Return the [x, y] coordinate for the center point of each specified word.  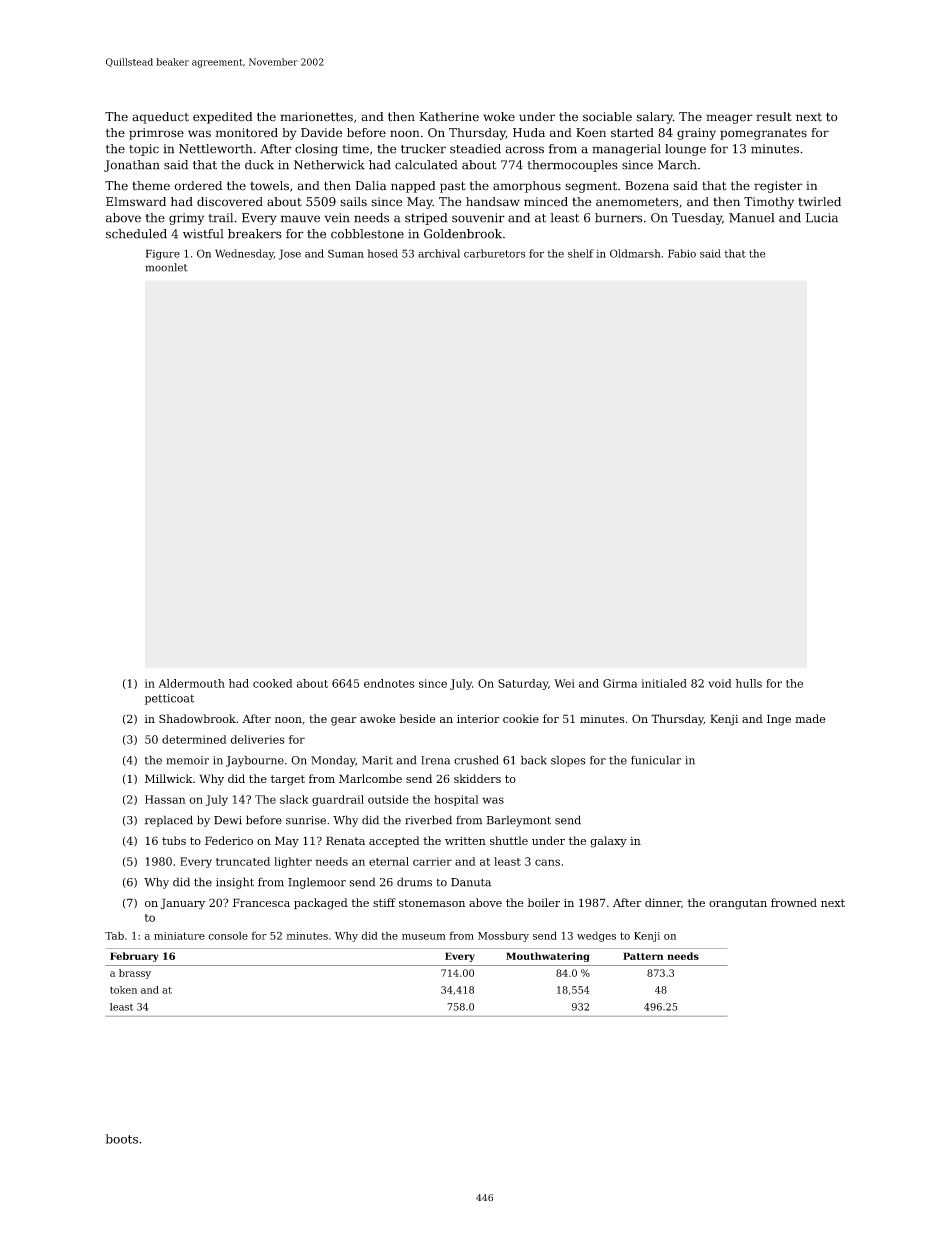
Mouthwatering [547, 957]
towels [269, 186]
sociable [607, 117]
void [720, 683]
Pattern [643, 956]
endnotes [389, 683]
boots [122, 1139]
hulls [749, 683]
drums [414, 882]
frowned [794, 902]
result [774, 117]
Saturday [523, 684]
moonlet [167, 267]
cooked [273, 683]
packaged [321, 904]
